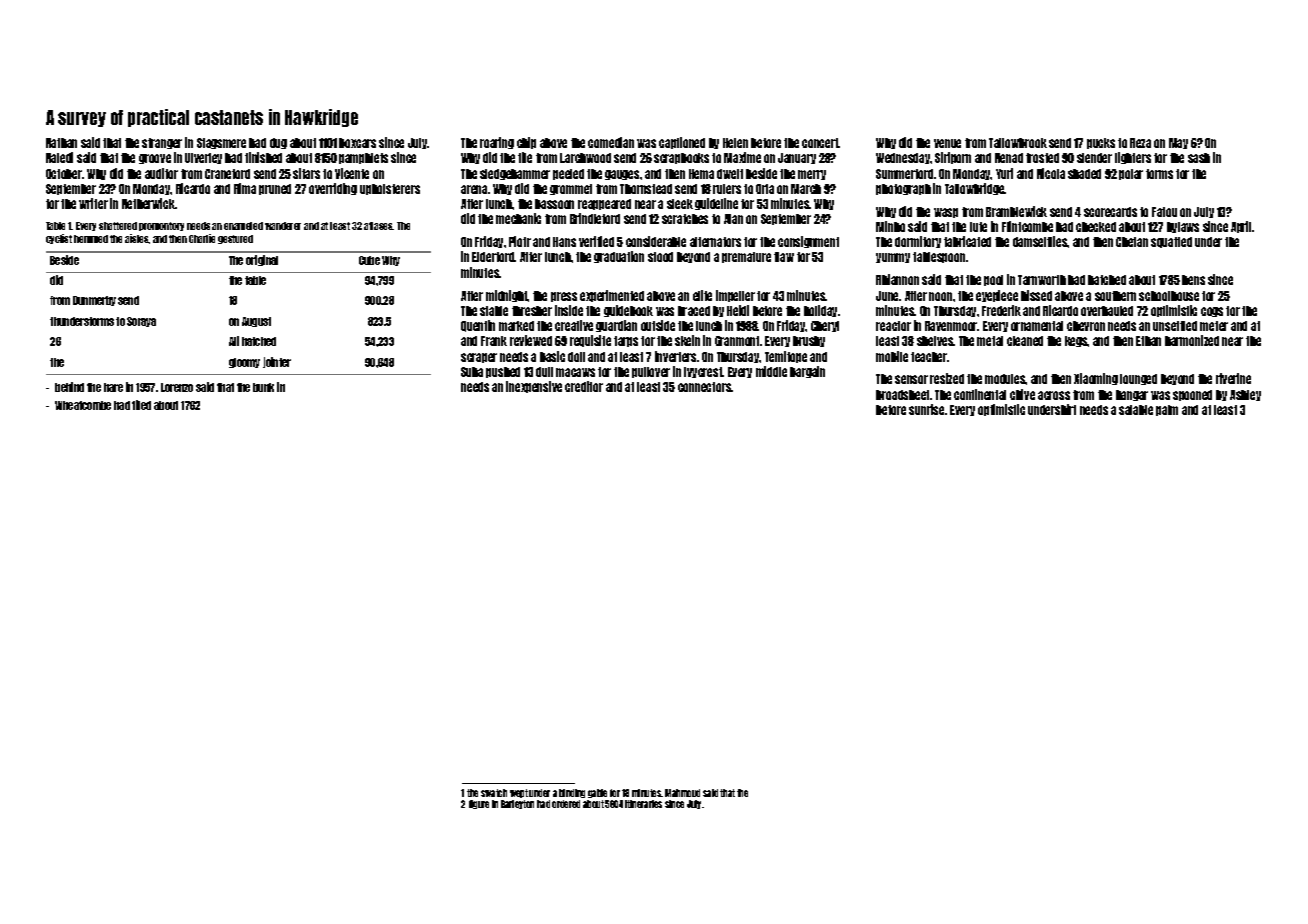  Describe the element at coordinates (660, 257) in the screenshot. I see `stood` at that location.
